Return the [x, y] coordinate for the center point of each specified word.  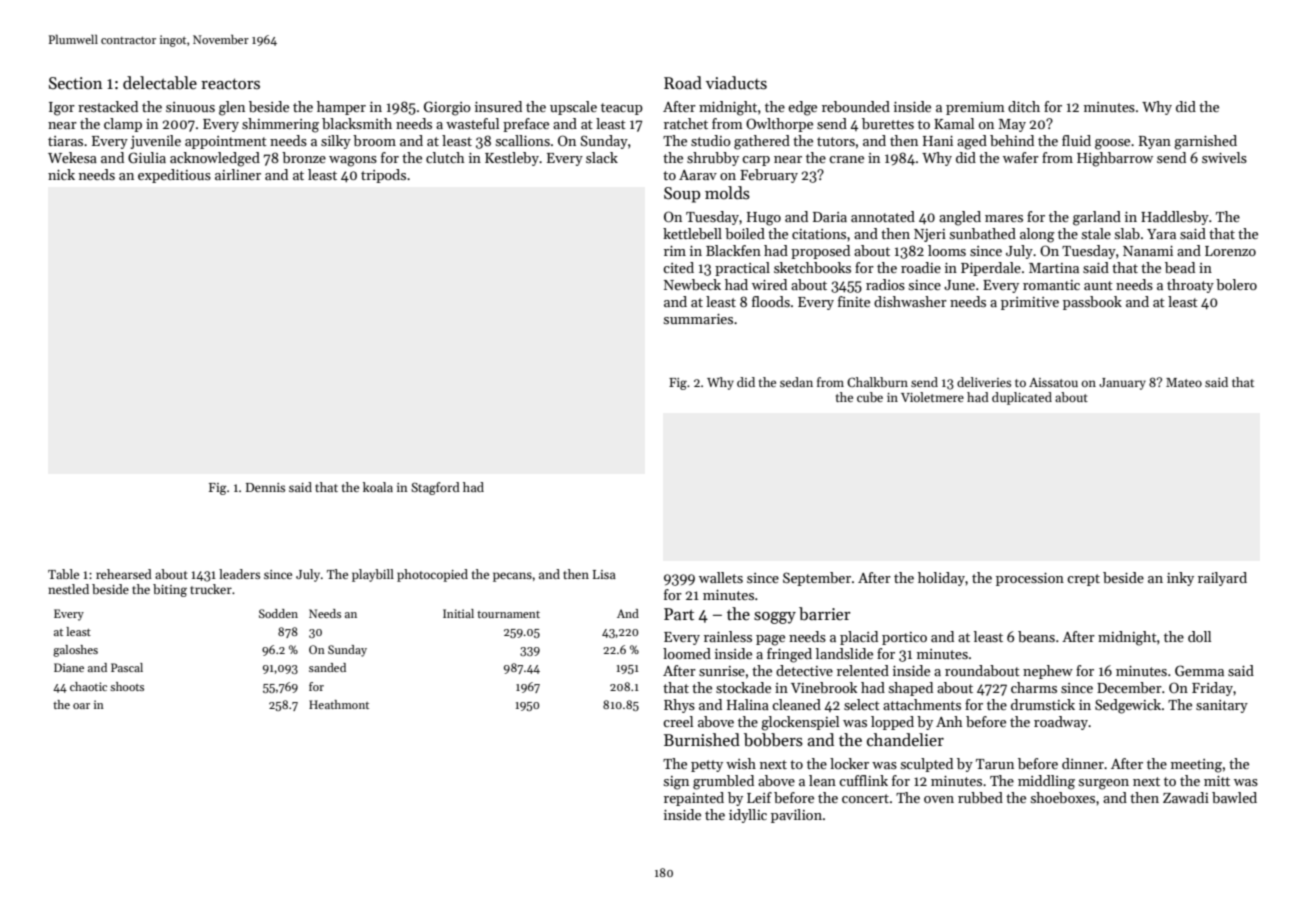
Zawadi [1186, 797]
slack [602, 157]
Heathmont [339, 704]
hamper [341, 108]
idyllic [748, 816]
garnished [1205, 142]
